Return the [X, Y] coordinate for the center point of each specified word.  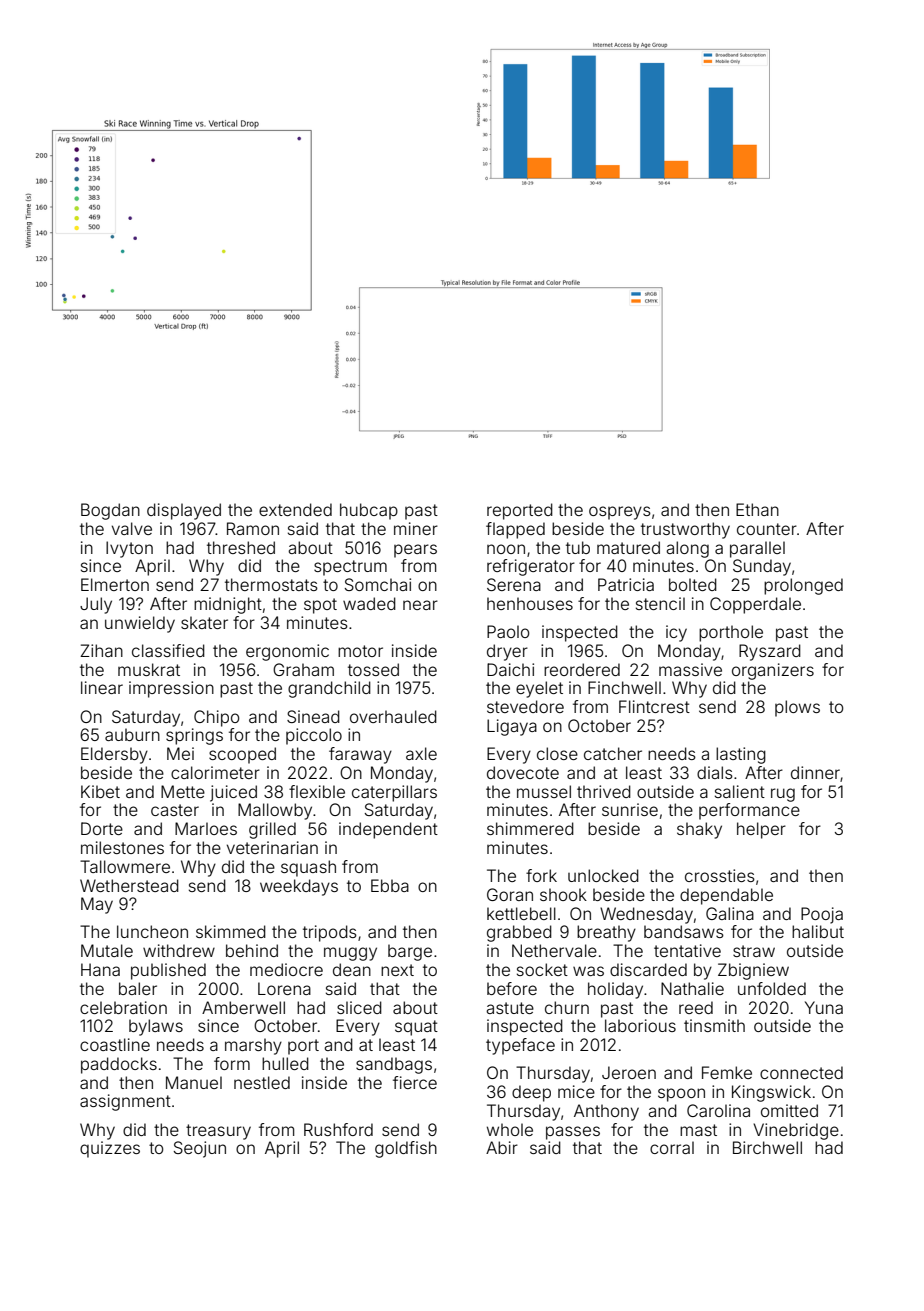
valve [132, 528]
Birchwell [767, 1147]
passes [573, 1133]
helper [761, 830]
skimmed [231, 931]
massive [690, 669]
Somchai [378, 584]
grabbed [519, 933]
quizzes [110, 1149]
